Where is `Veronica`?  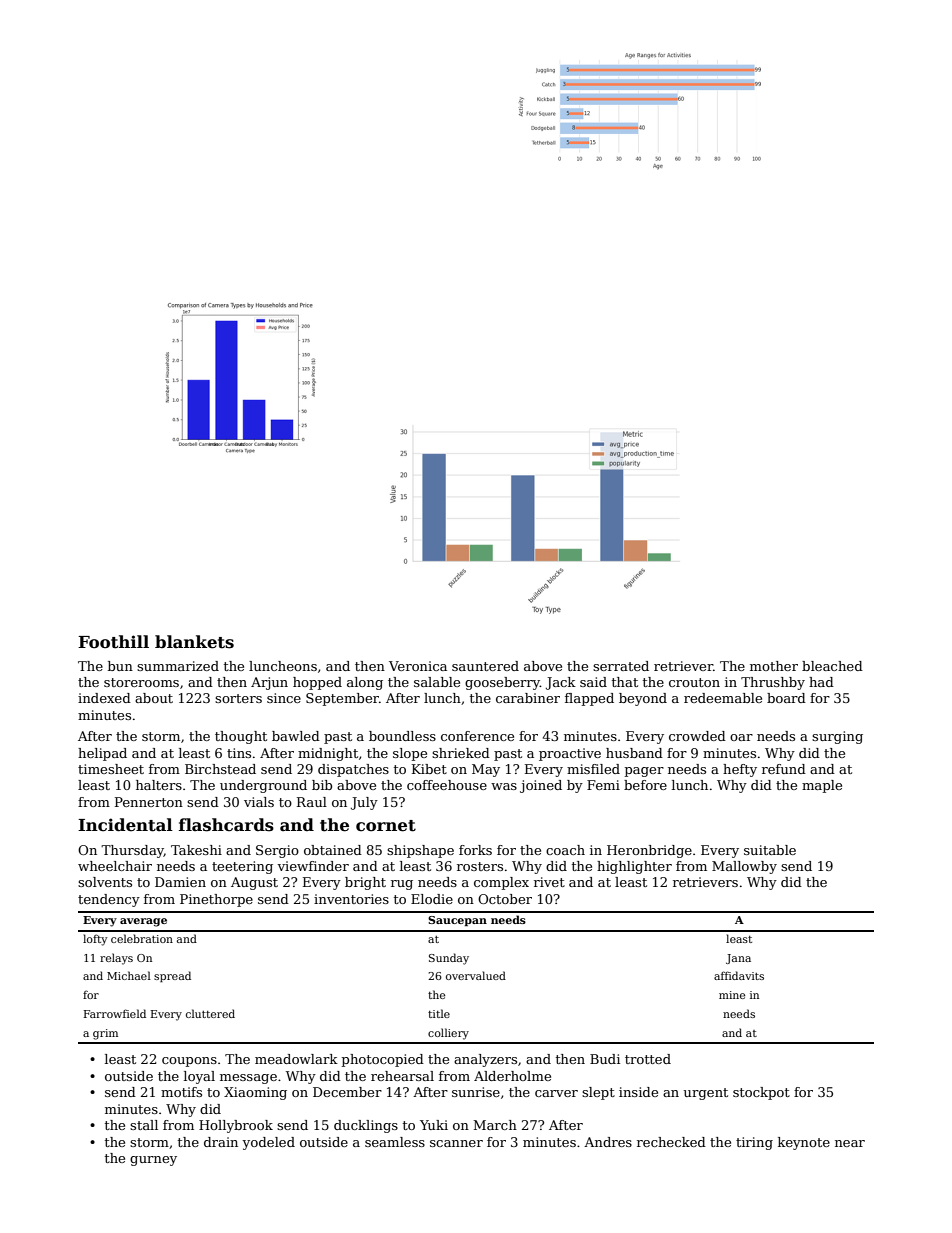
Veronica is located at coordinates (418, 666).
